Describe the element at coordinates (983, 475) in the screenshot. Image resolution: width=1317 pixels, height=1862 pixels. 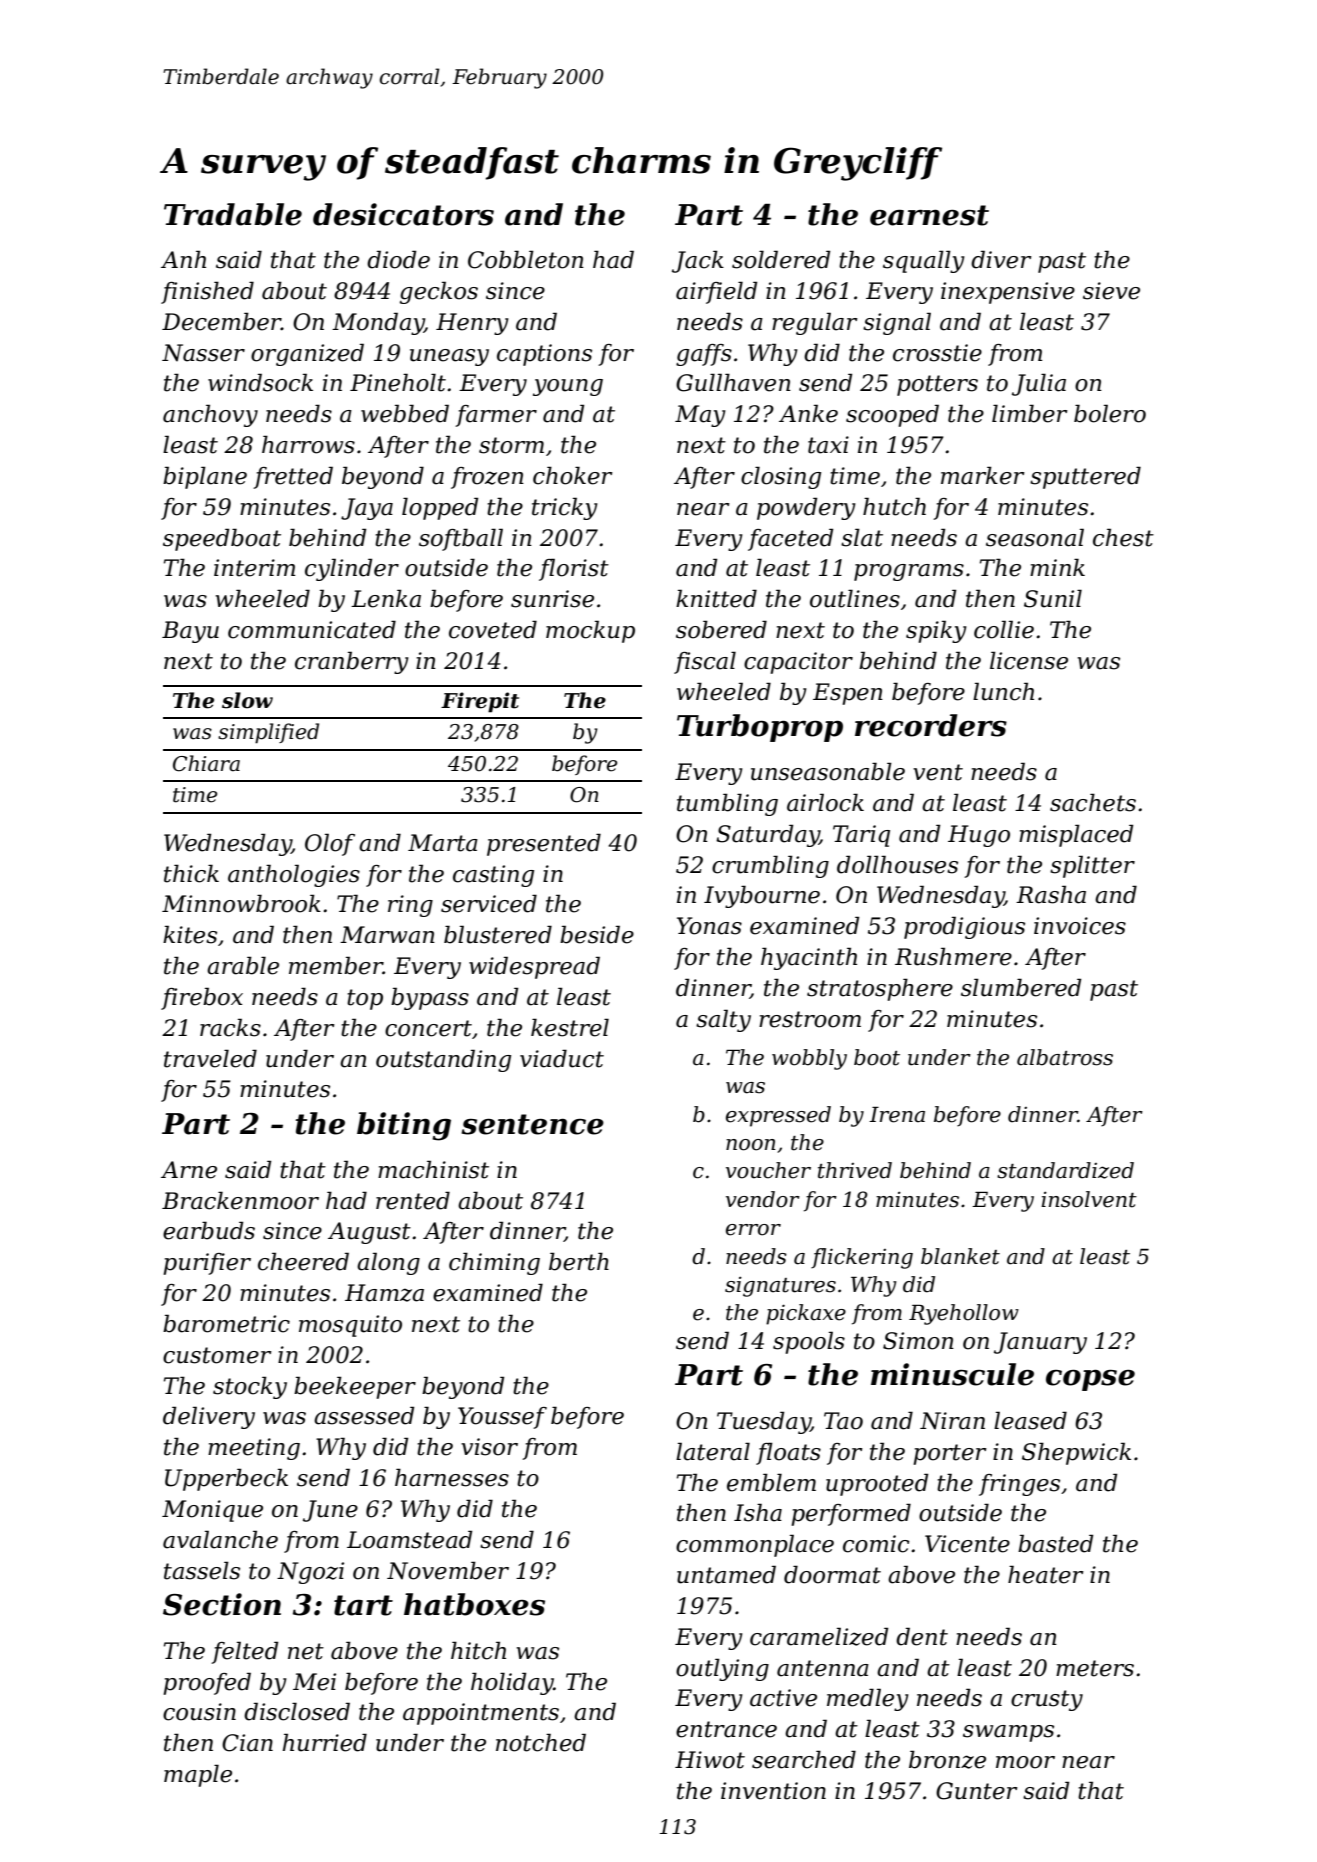
I see `marker` at that location.
